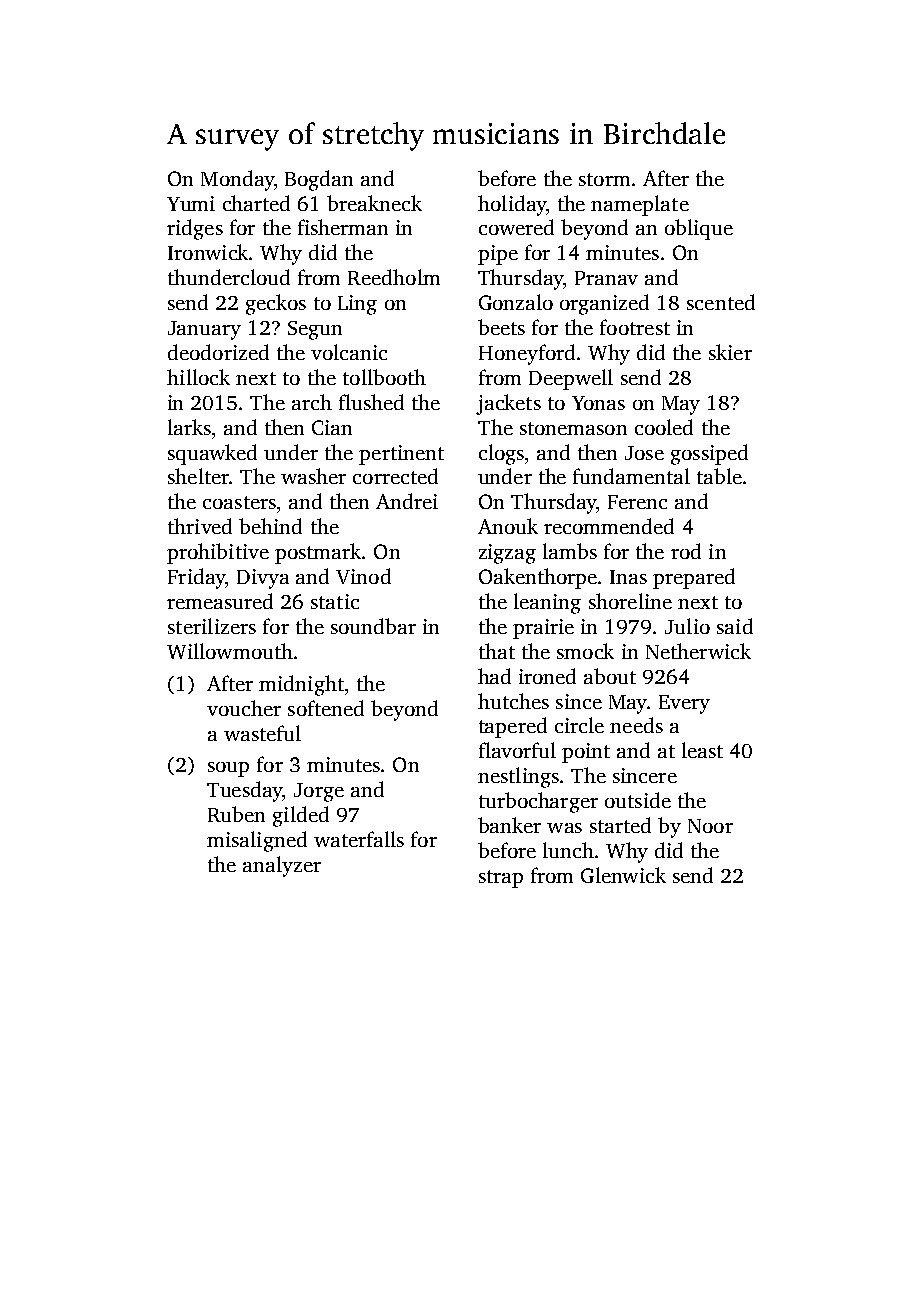  What do you see at coordinates (196, 578) in the document?
I see `Friday` at bounding box center [196, 578].
